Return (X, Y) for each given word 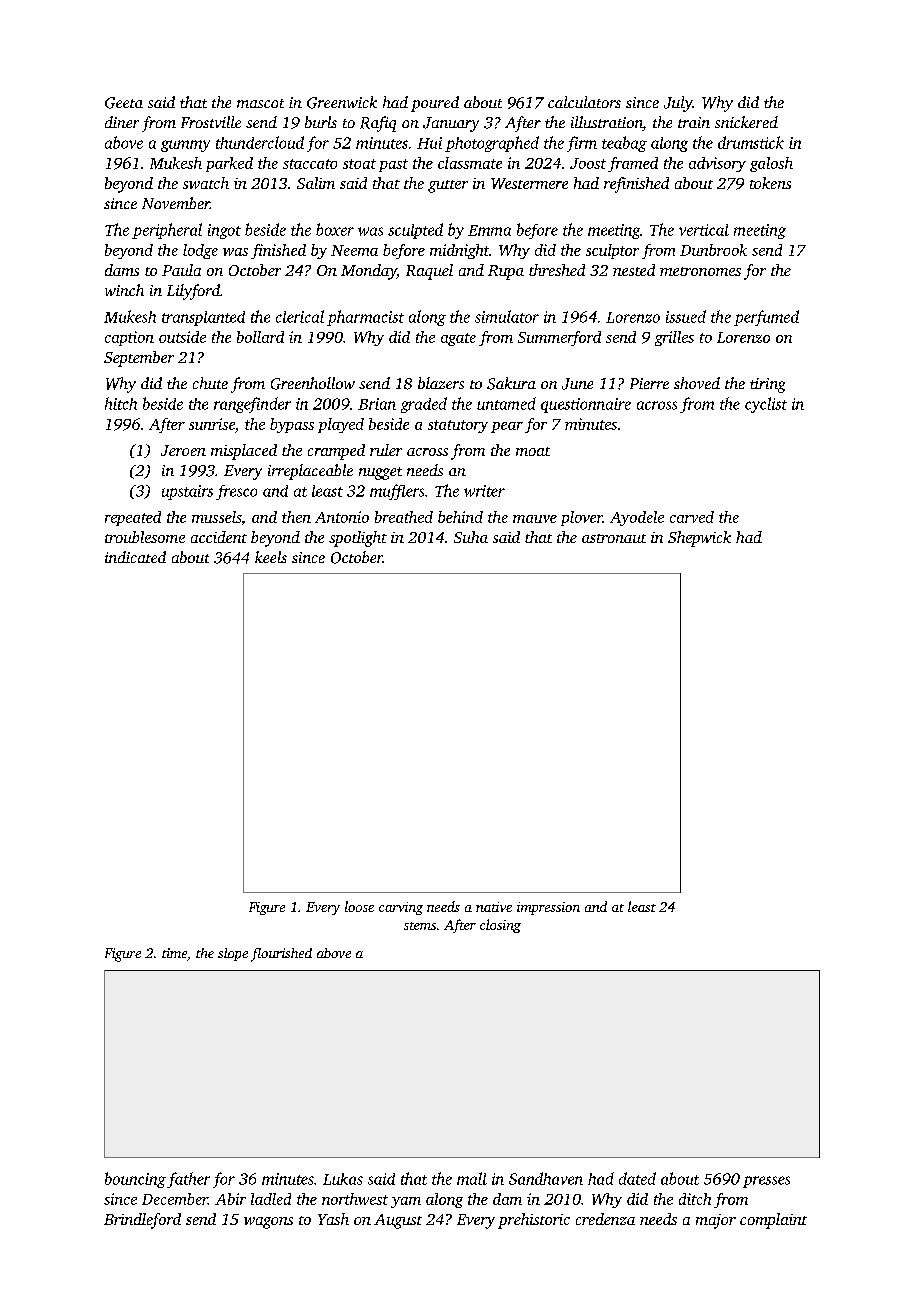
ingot (224, 231)
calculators (584, 102)
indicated (135, 557)
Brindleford (142, 1221)
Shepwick (699, 539)
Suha (471, 537)
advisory (717, 164)
